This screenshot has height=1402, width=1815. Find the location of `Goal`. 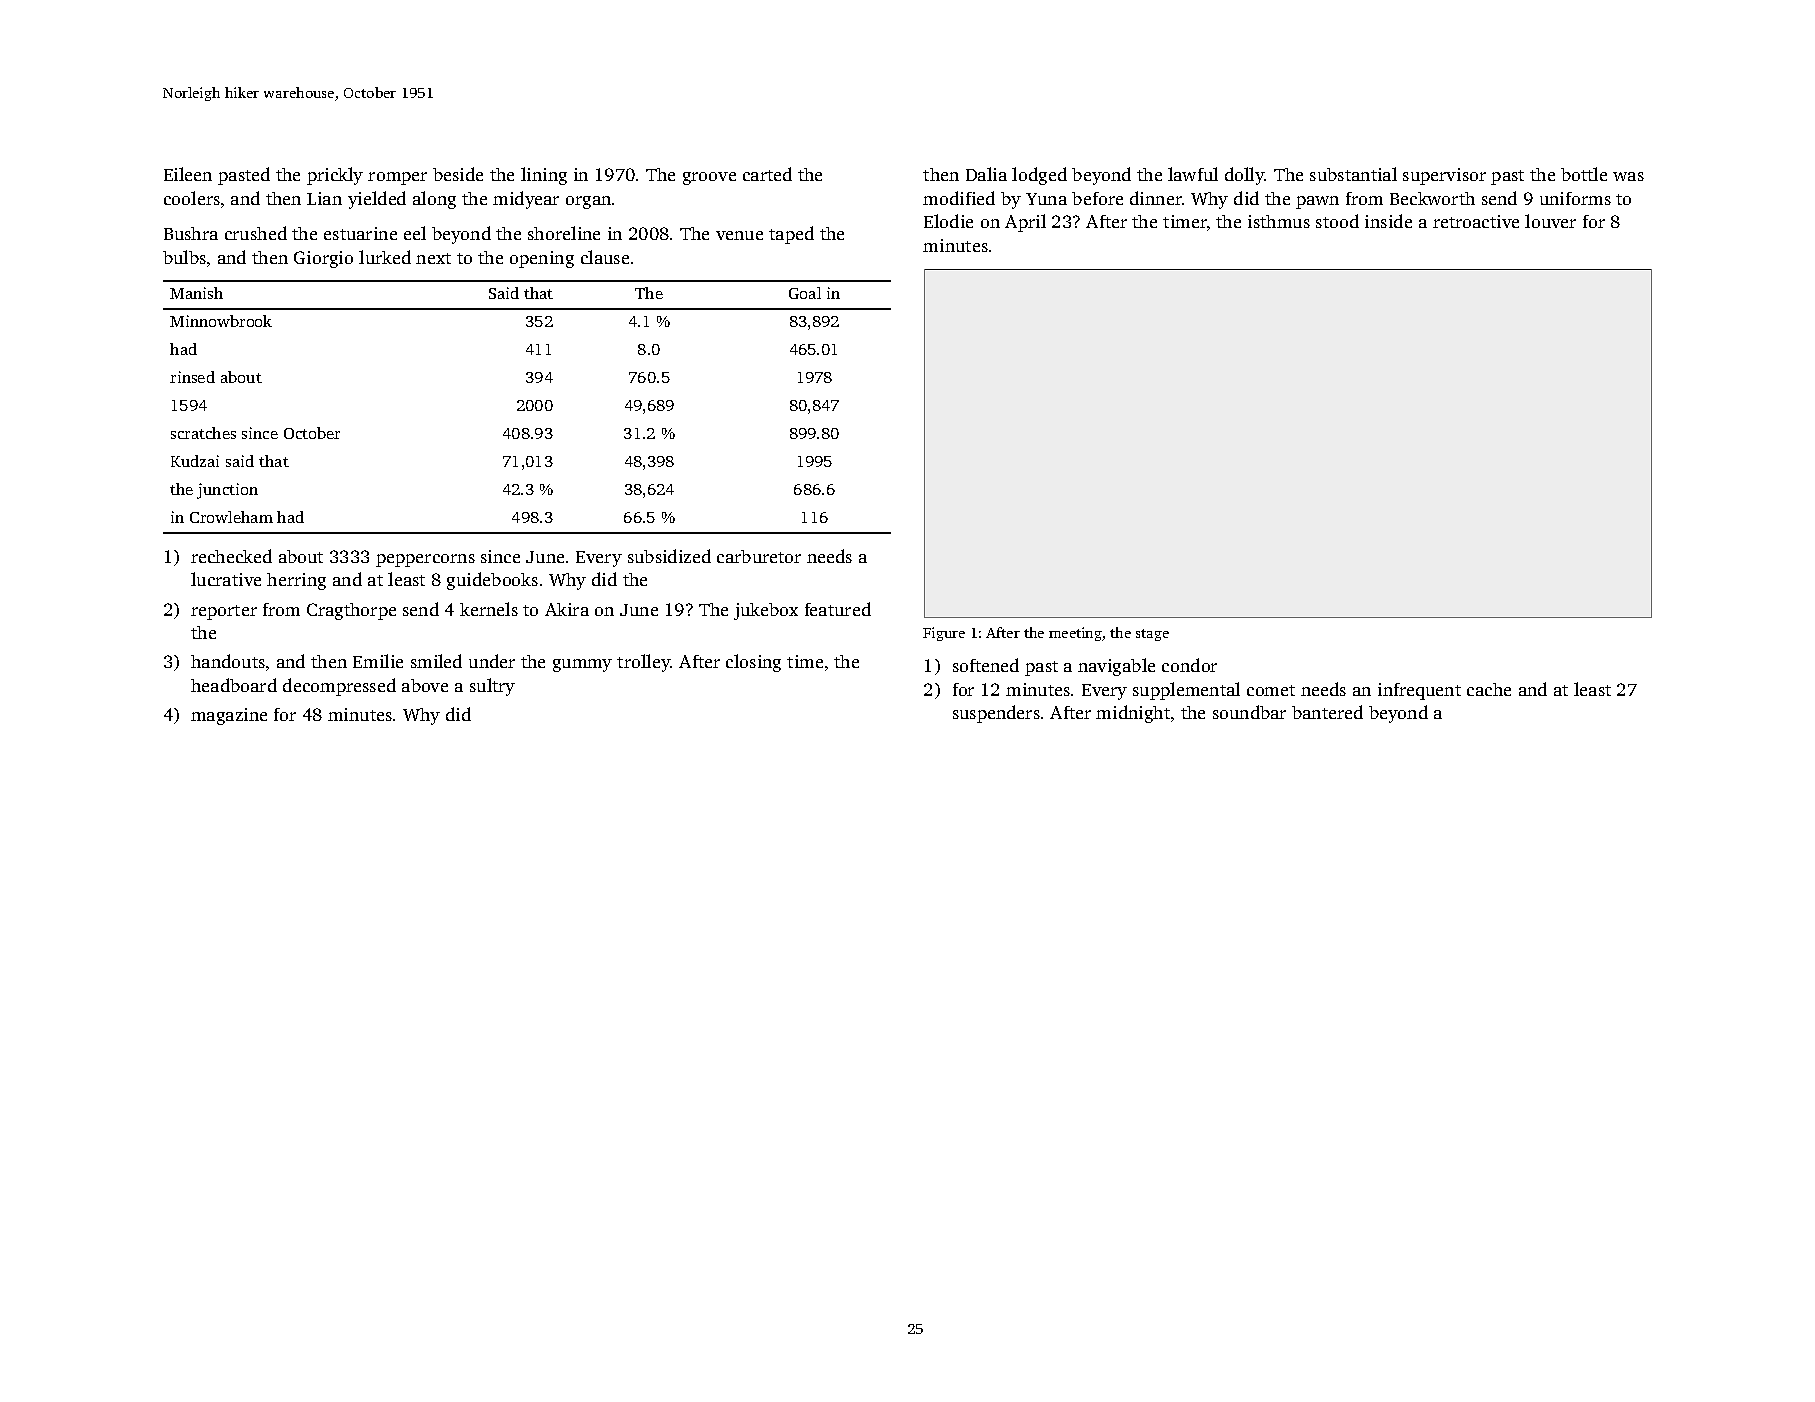

Goal is located at coordinates (805, 293).
